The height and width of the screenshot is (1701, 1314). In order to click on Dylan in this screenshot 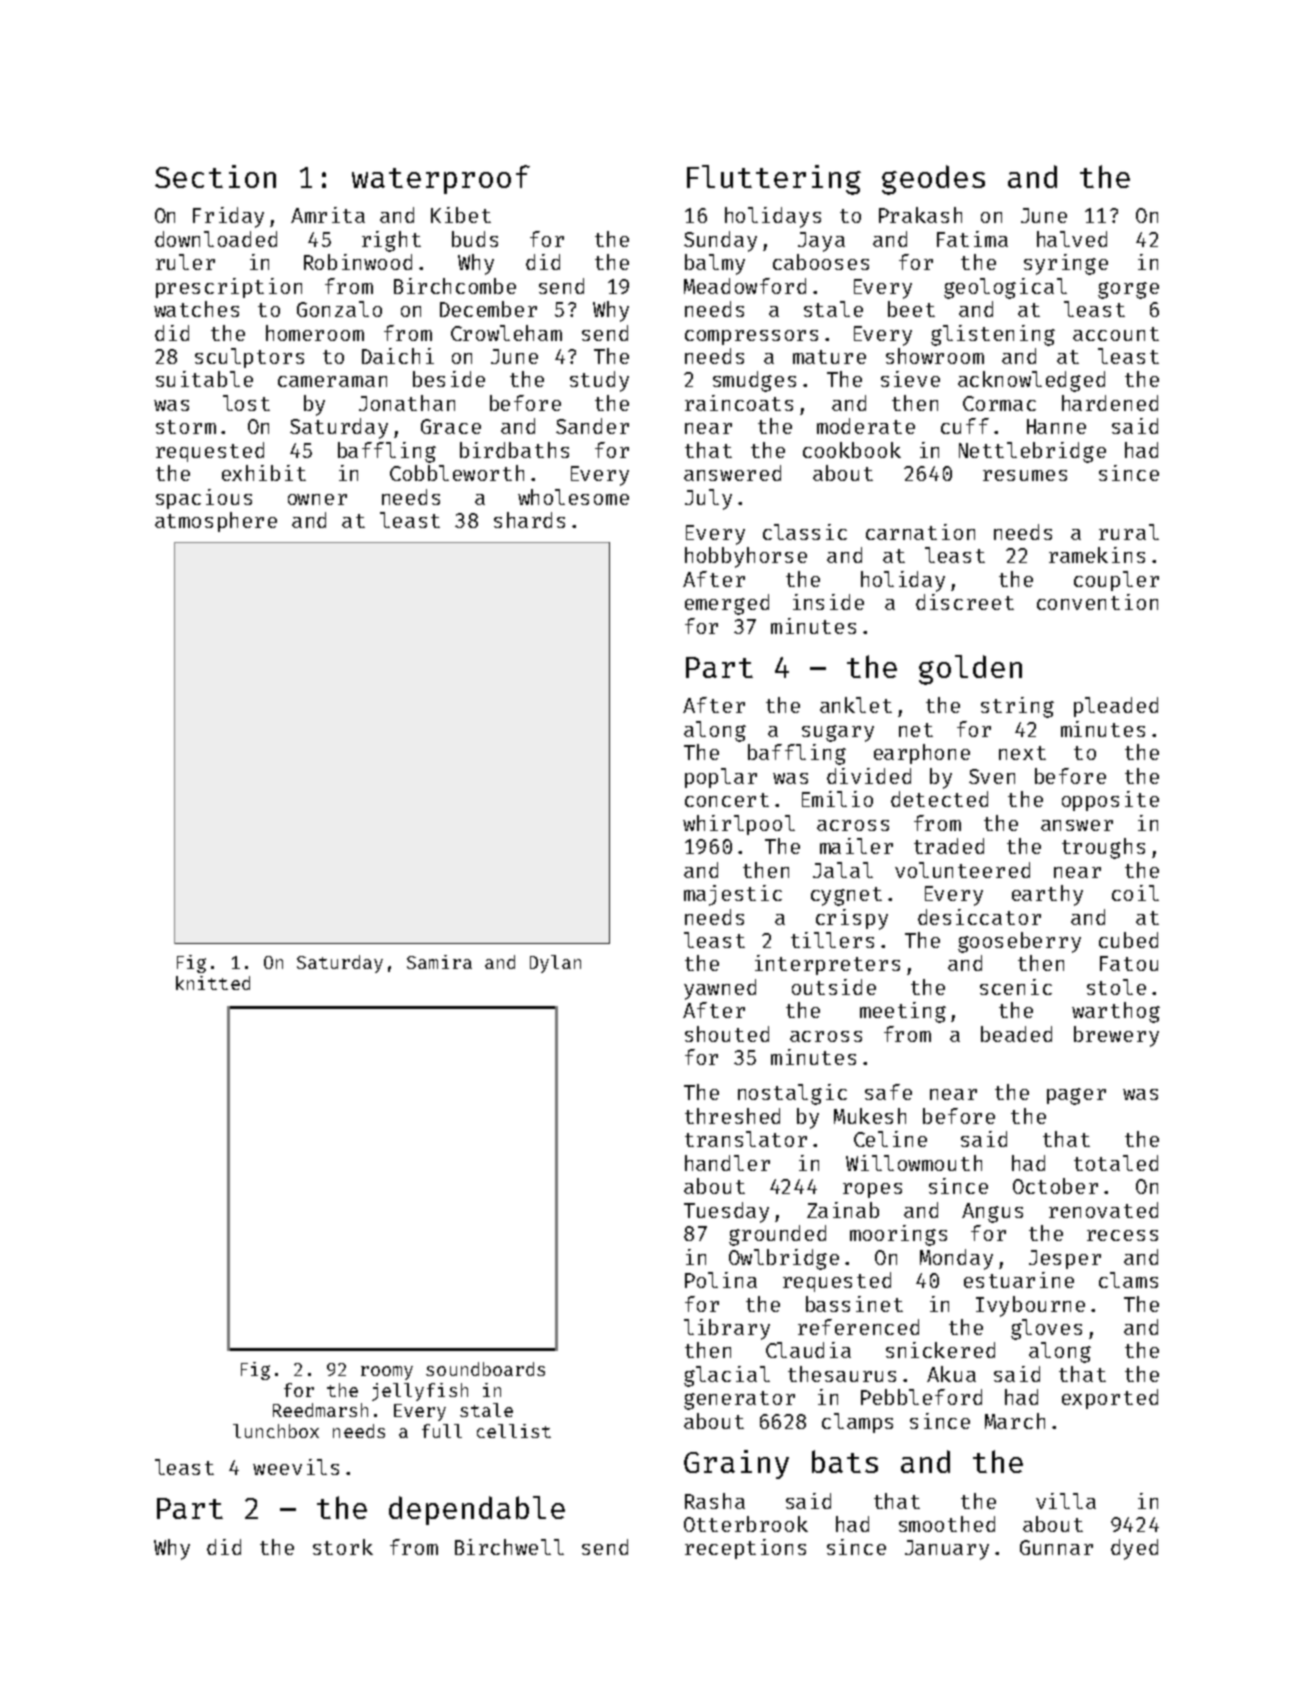, I will do `click(555, 964)`.
